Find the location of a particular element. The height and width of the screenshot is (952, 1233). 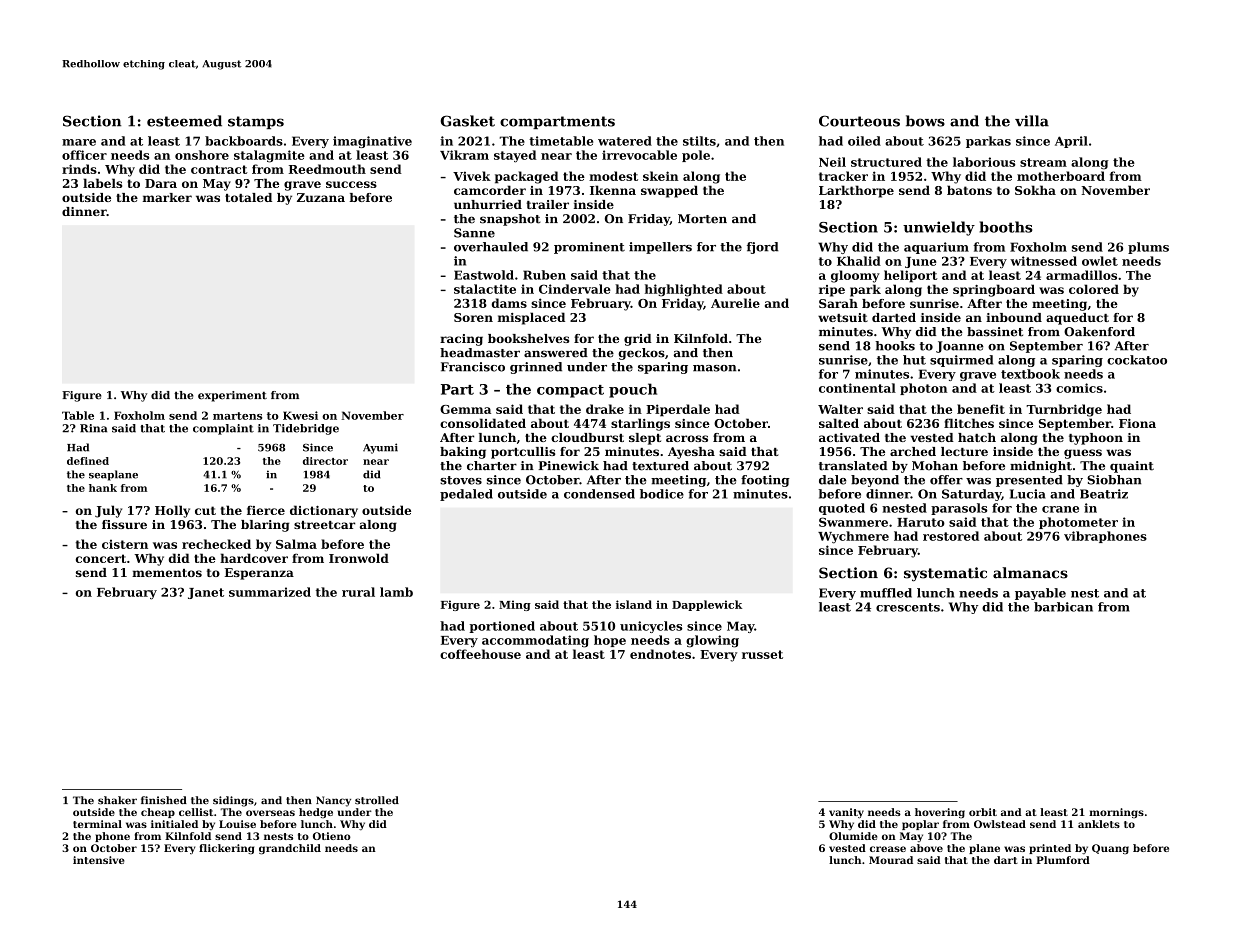

Courteous is located at coordinates (859, 121).
